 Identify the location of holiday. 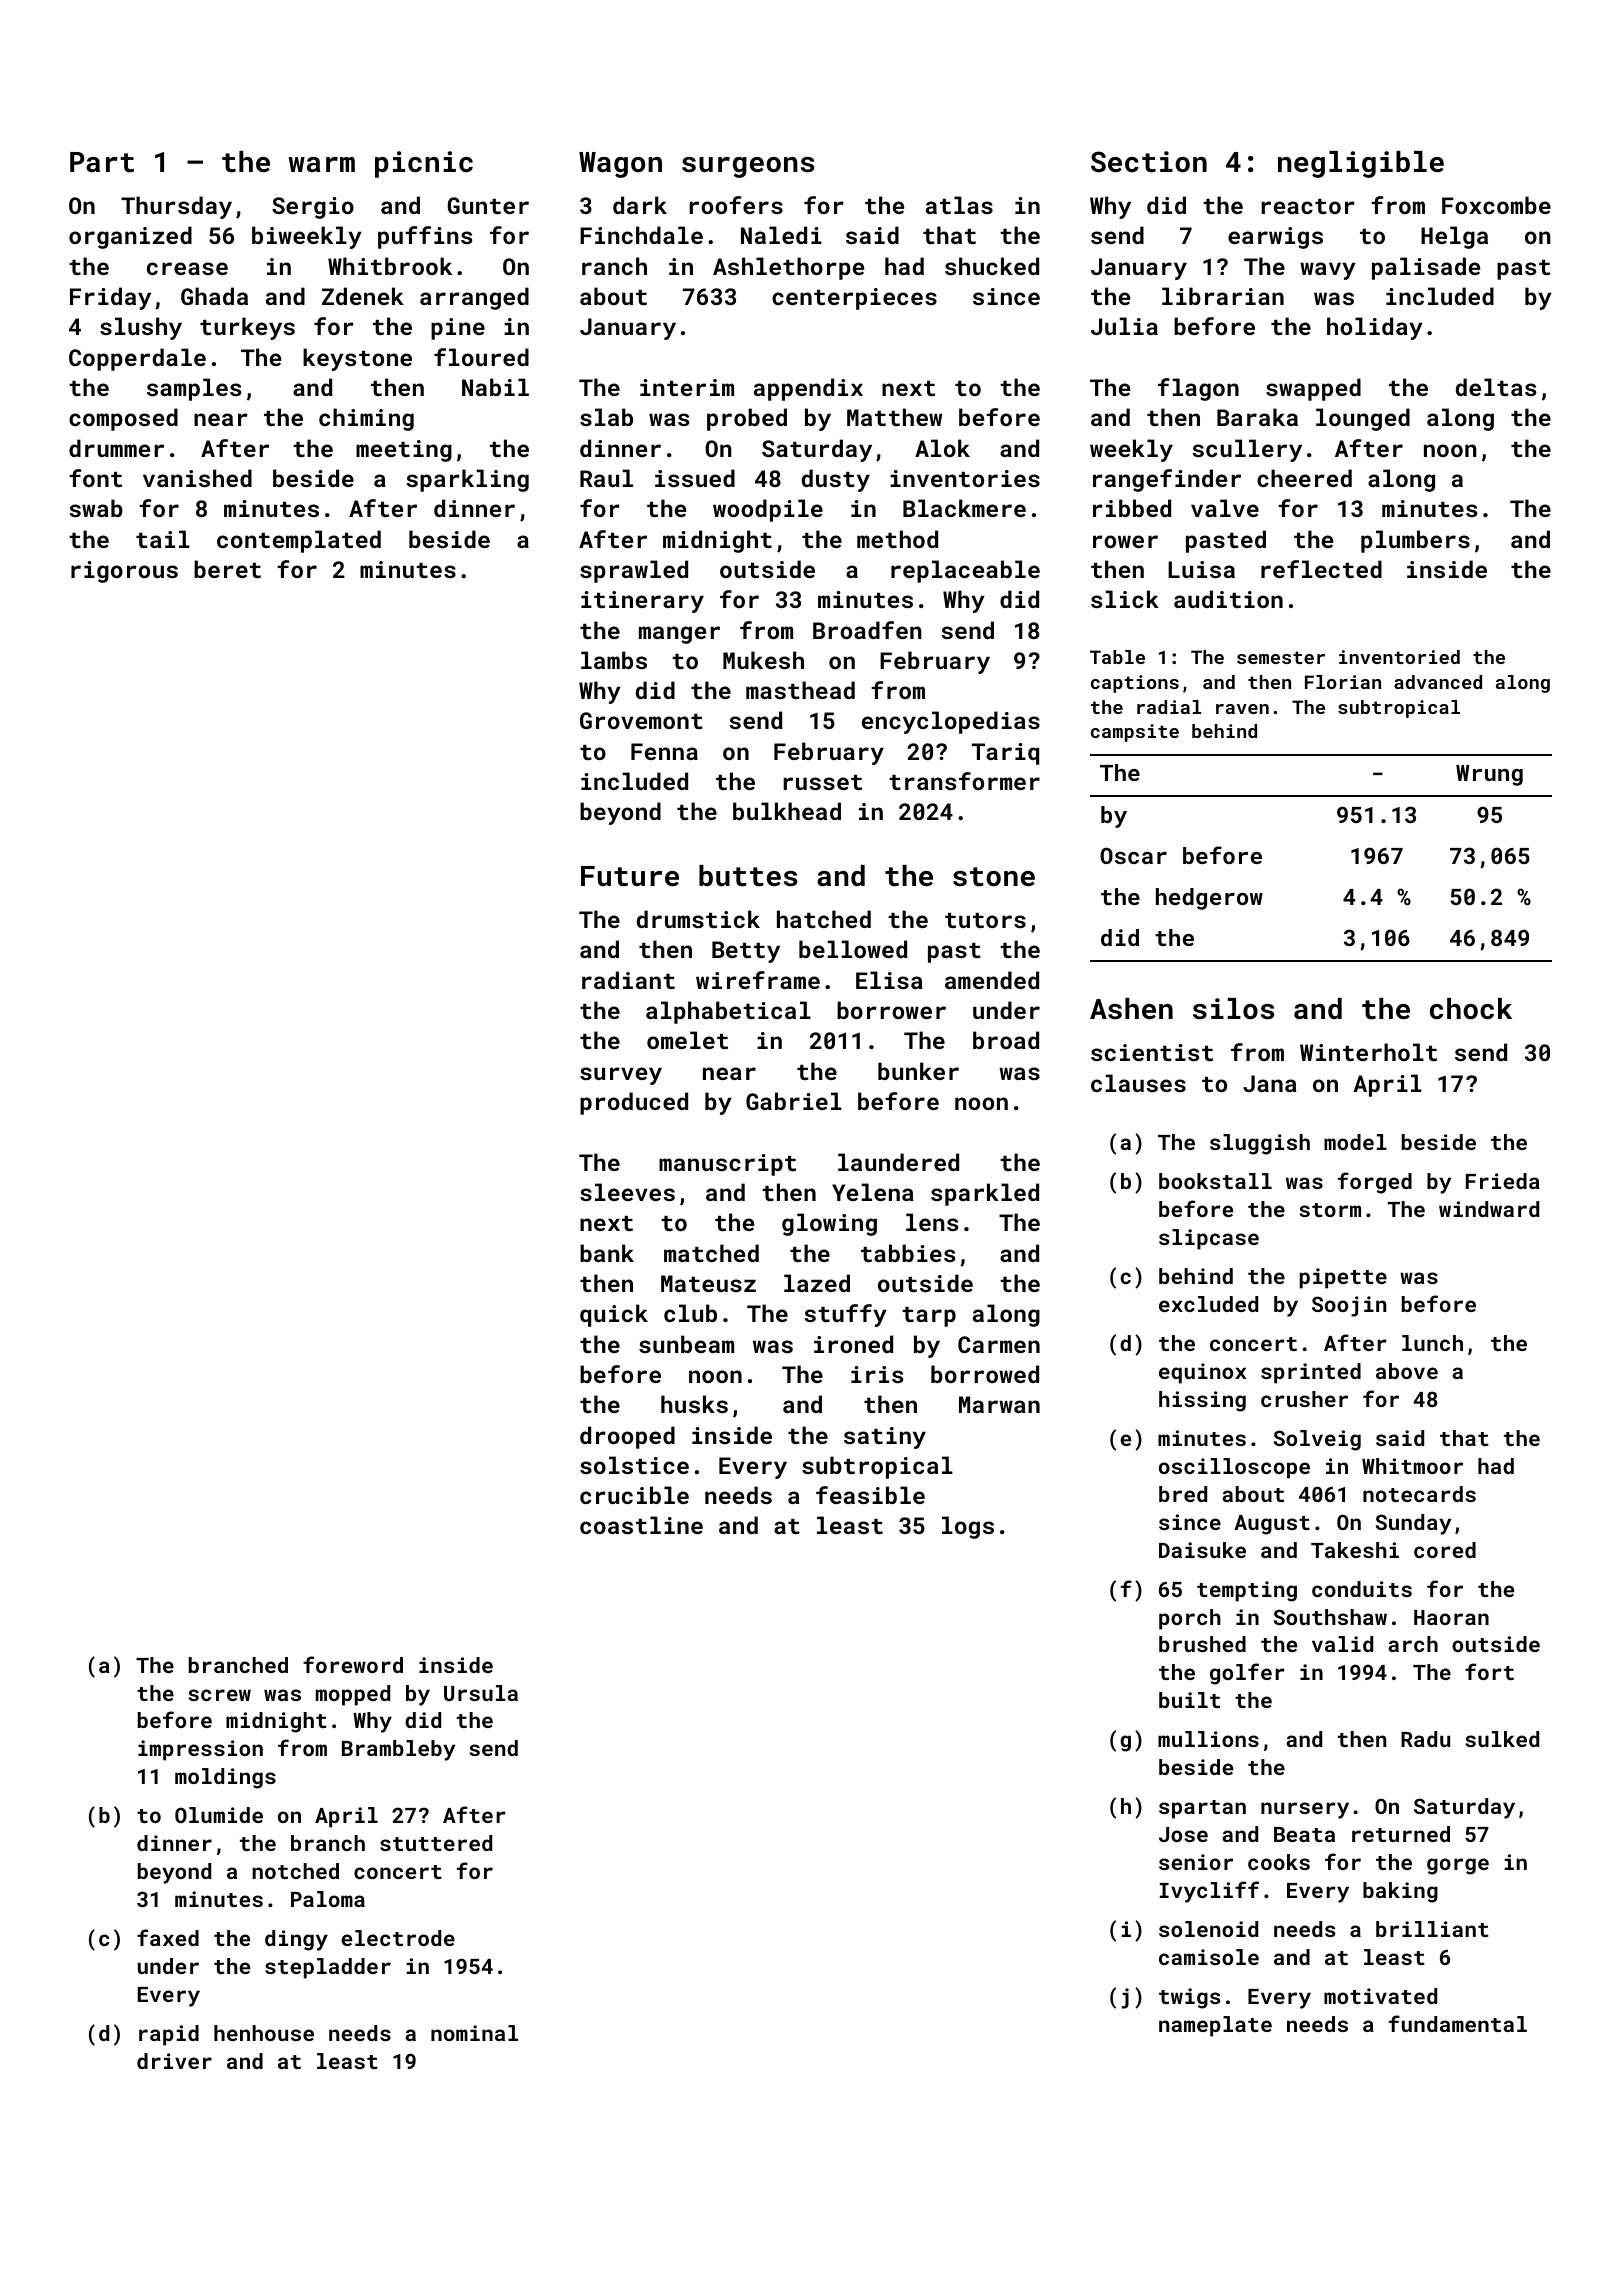
(1375, 328).
